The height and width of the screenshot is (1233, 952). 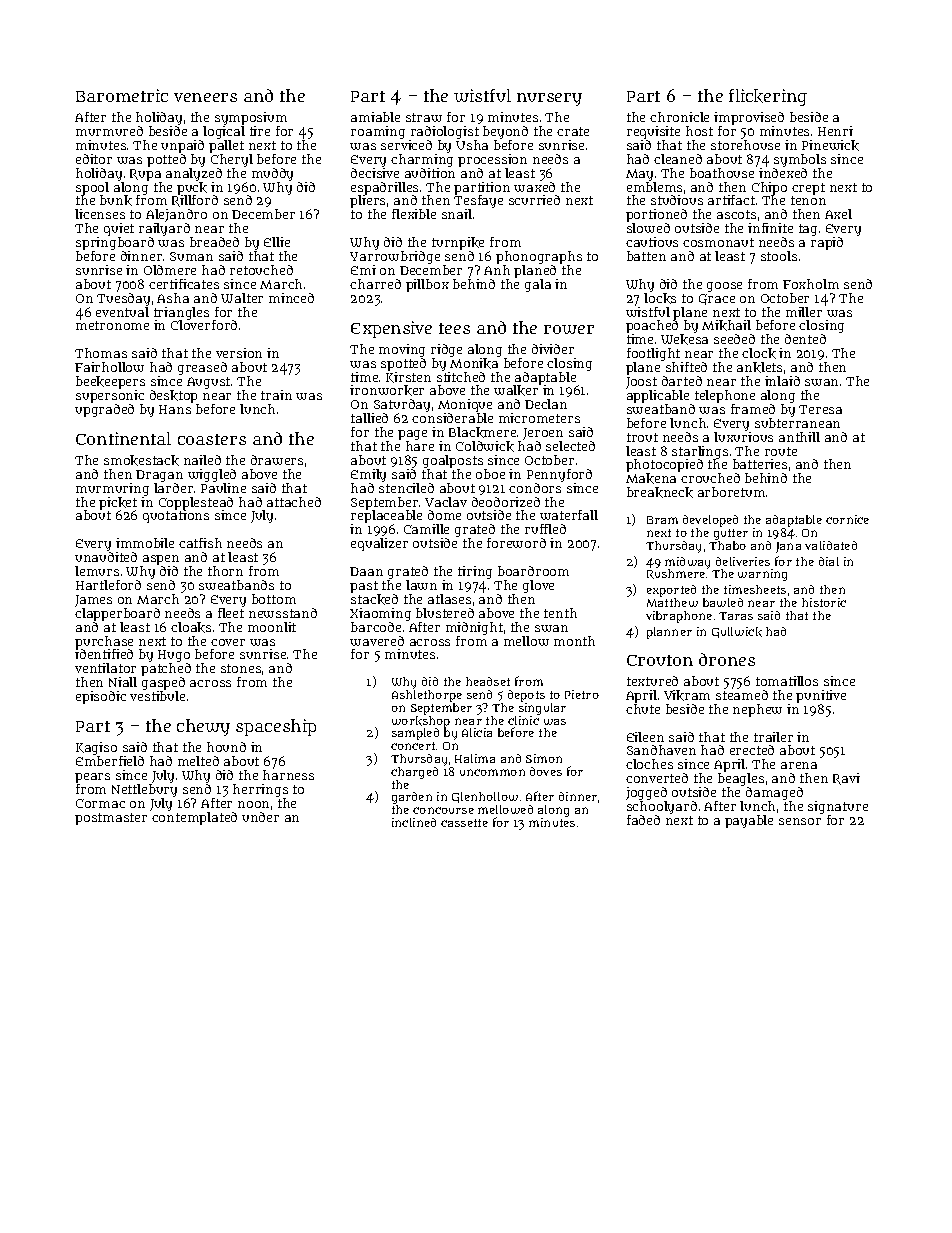 I want to click on Nettlebury, so click(x=144, y=790).
